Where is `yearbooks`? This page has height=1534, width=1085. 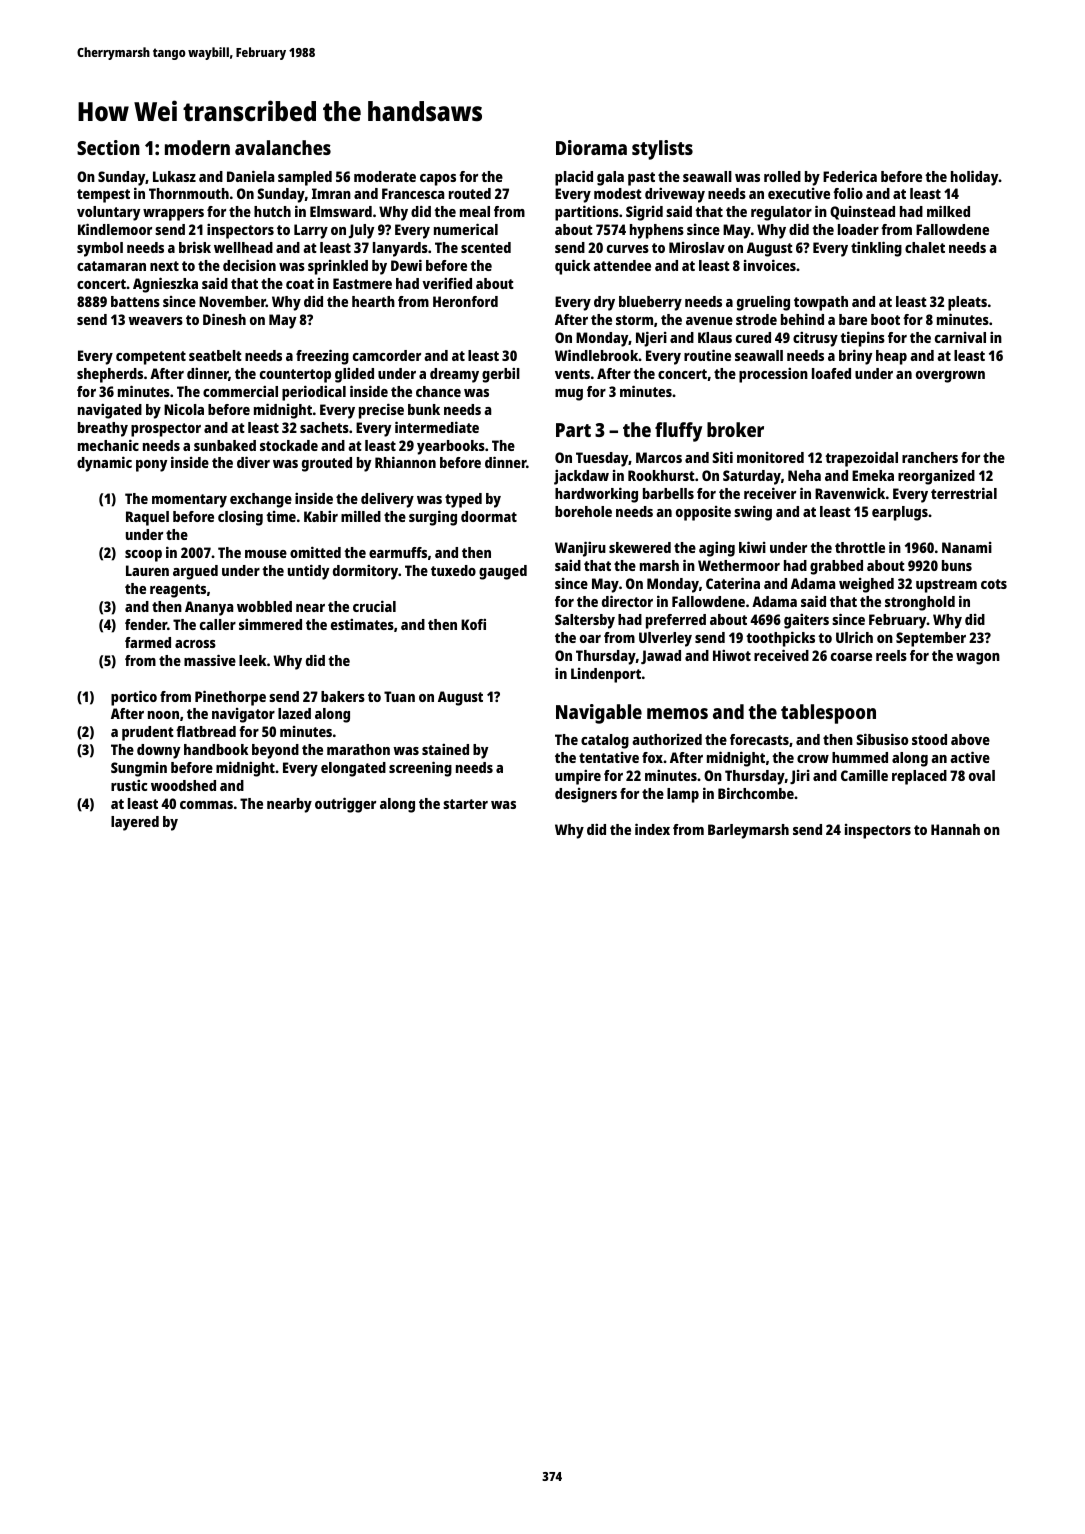 yearbooks is located at coordinates (451, 447).
